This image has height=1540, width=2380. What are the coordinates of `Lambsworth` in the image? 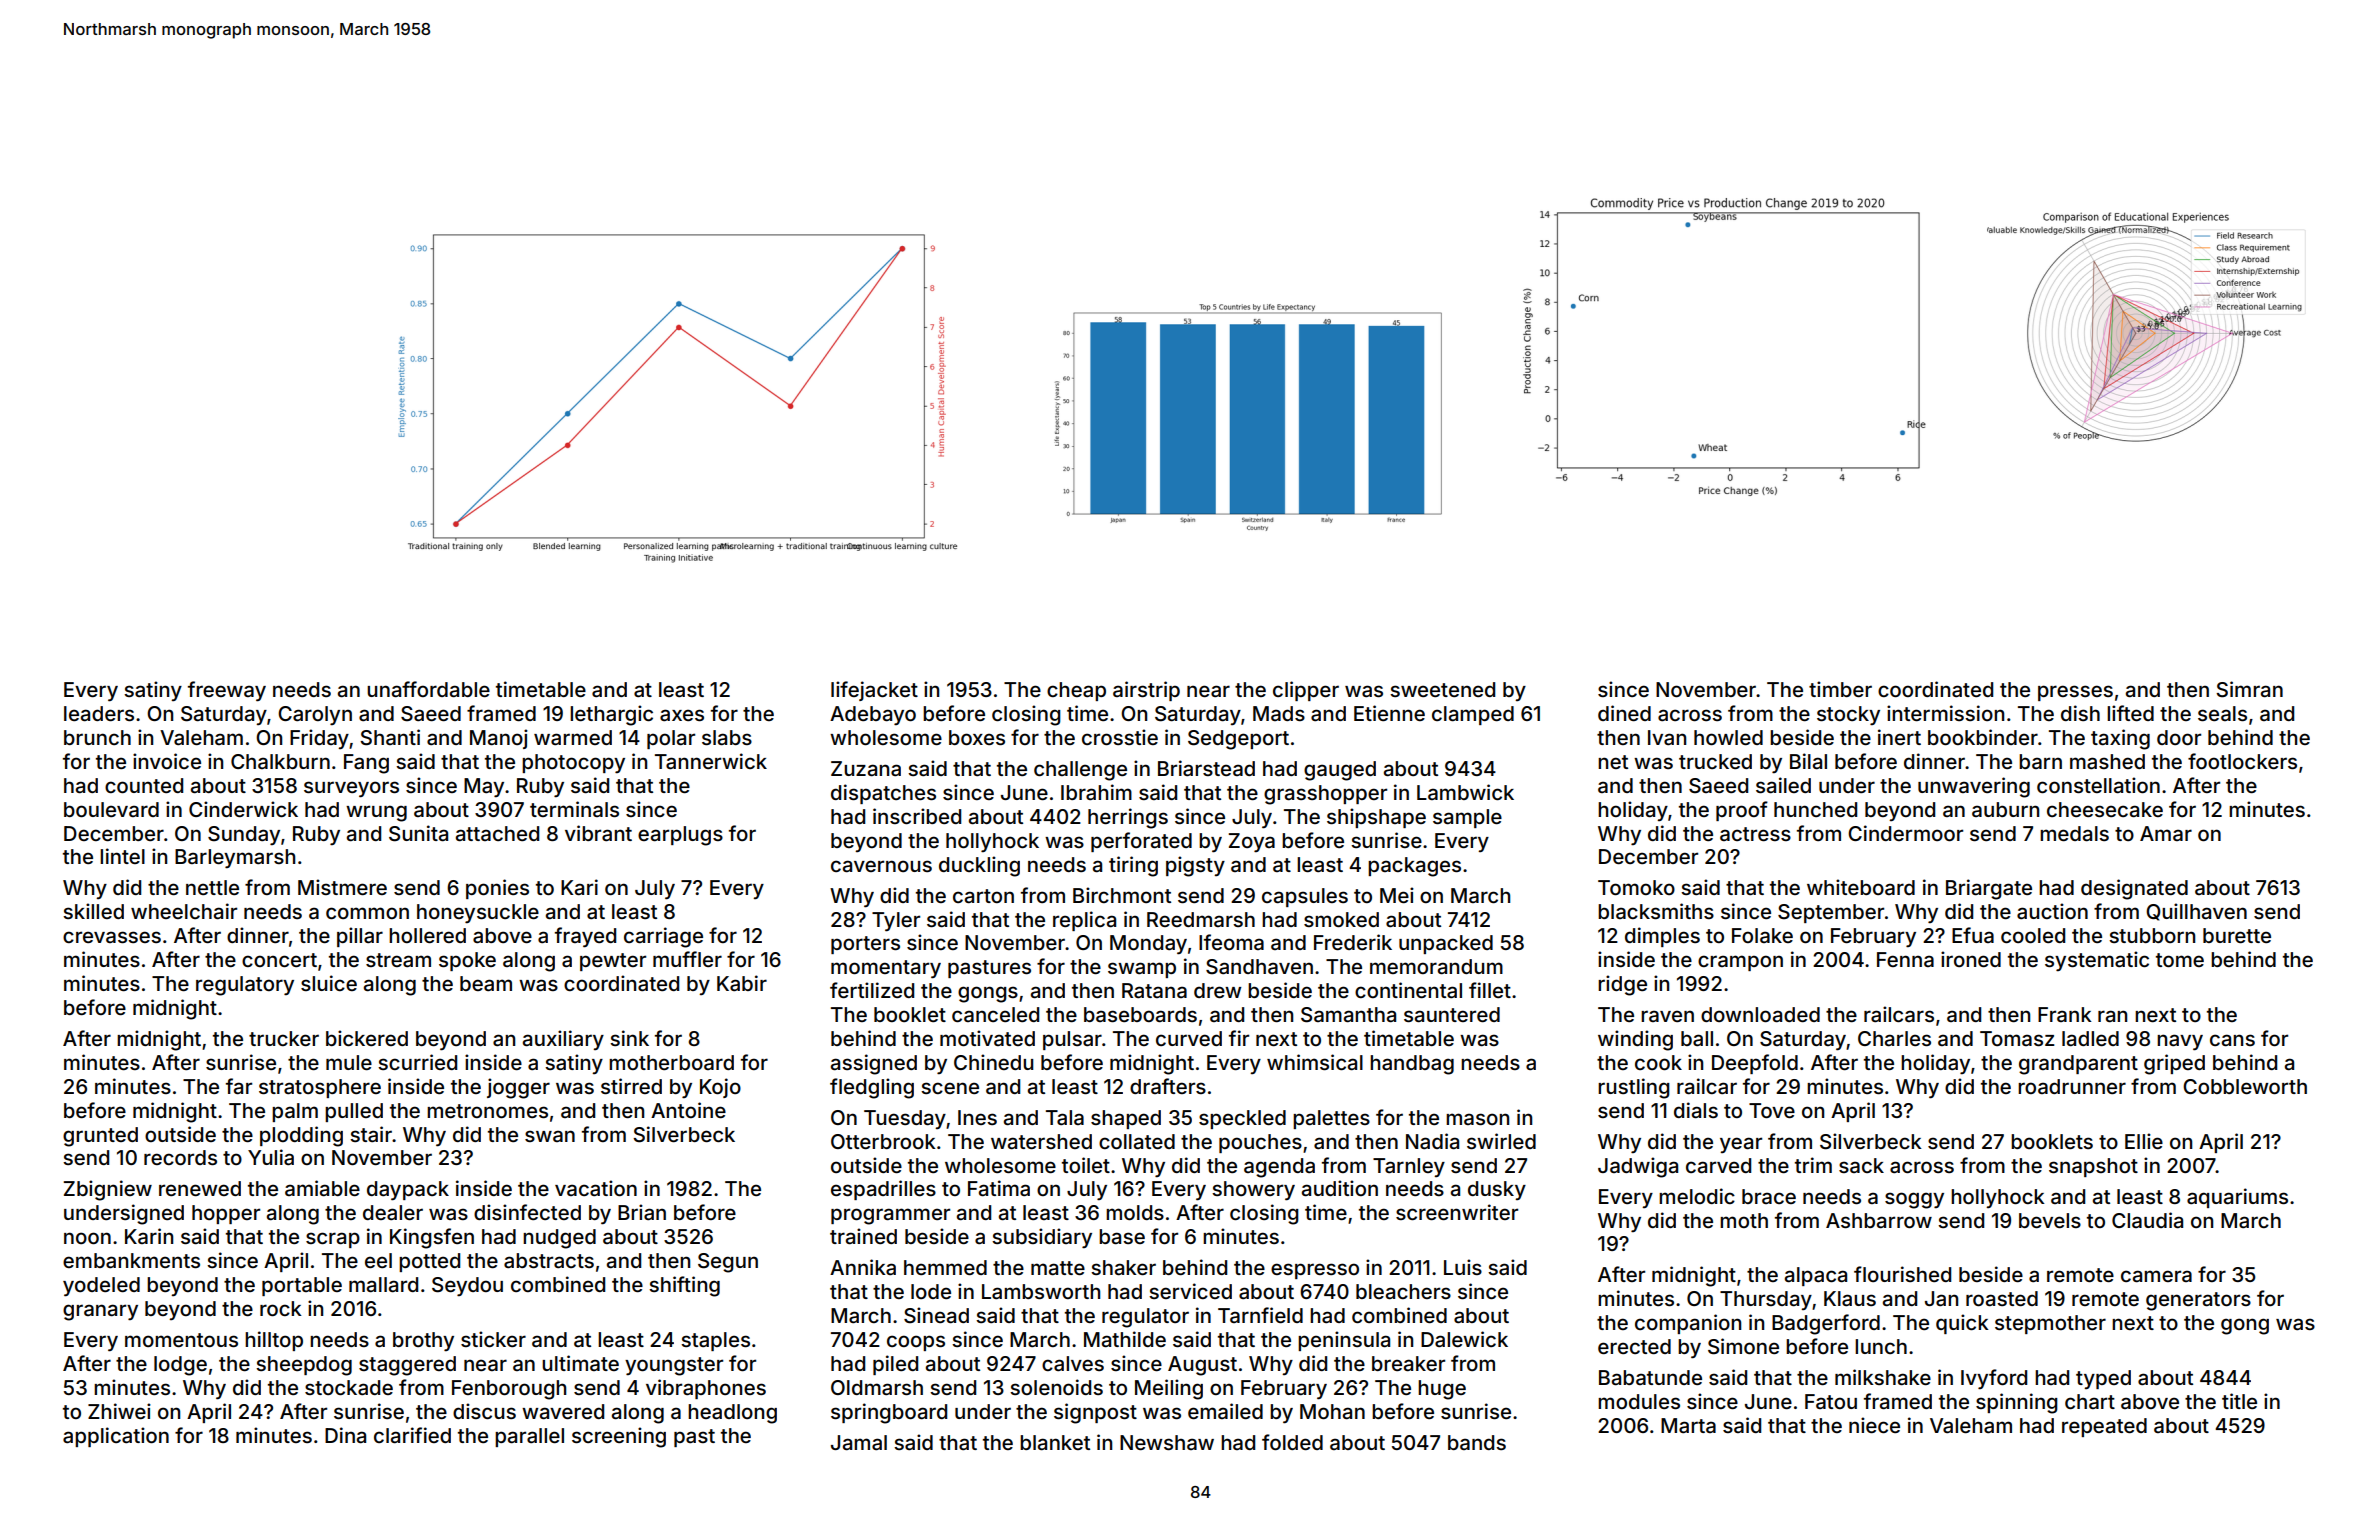 It's located at (1041, 1291).
